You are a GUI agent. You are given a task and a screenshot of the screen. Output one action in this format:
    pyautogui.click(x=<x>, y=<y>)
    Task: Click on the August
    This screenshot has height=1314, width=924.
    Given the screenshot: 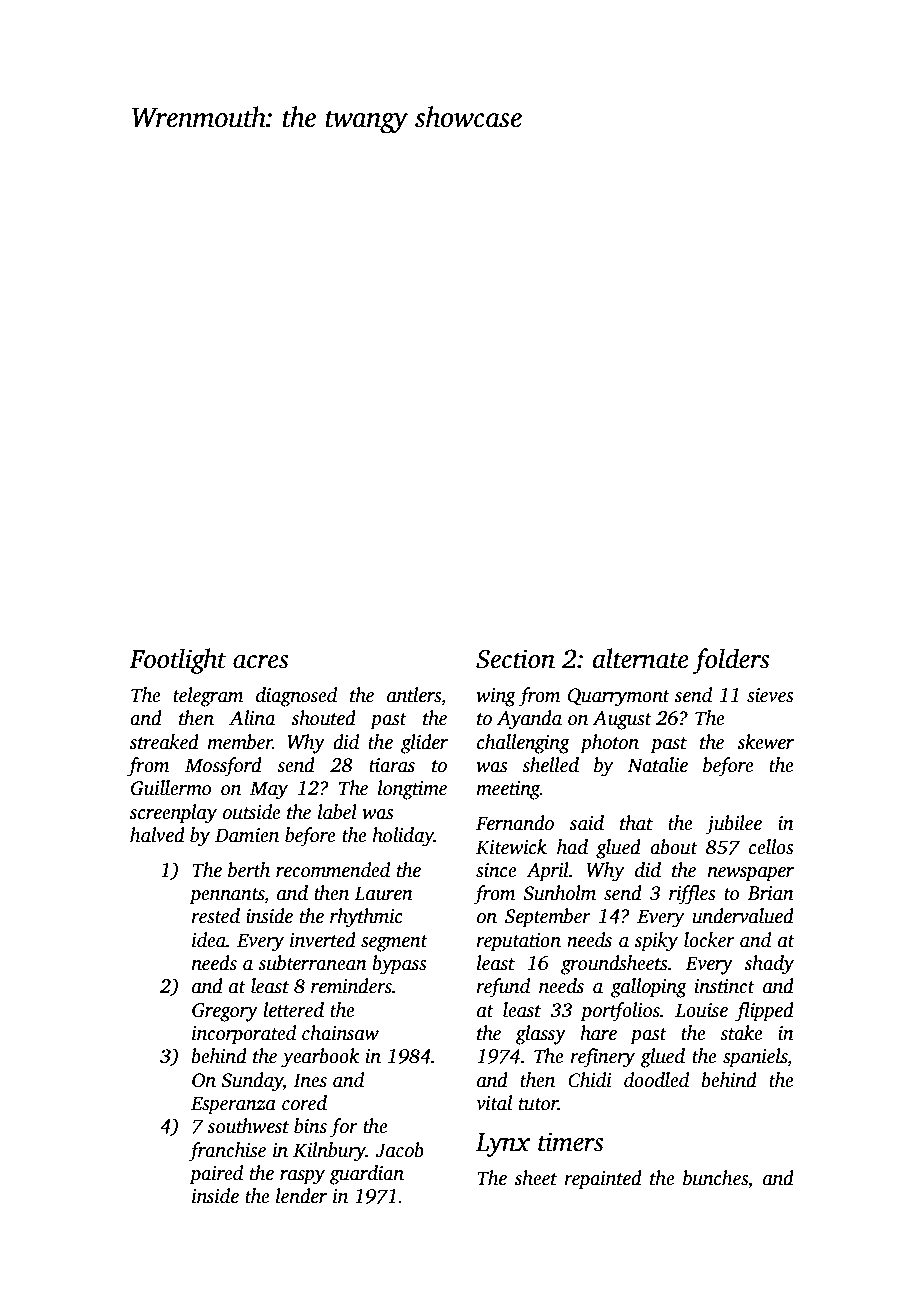 What is the action you would take?
    pyautogui.click(x=622, y=720)
